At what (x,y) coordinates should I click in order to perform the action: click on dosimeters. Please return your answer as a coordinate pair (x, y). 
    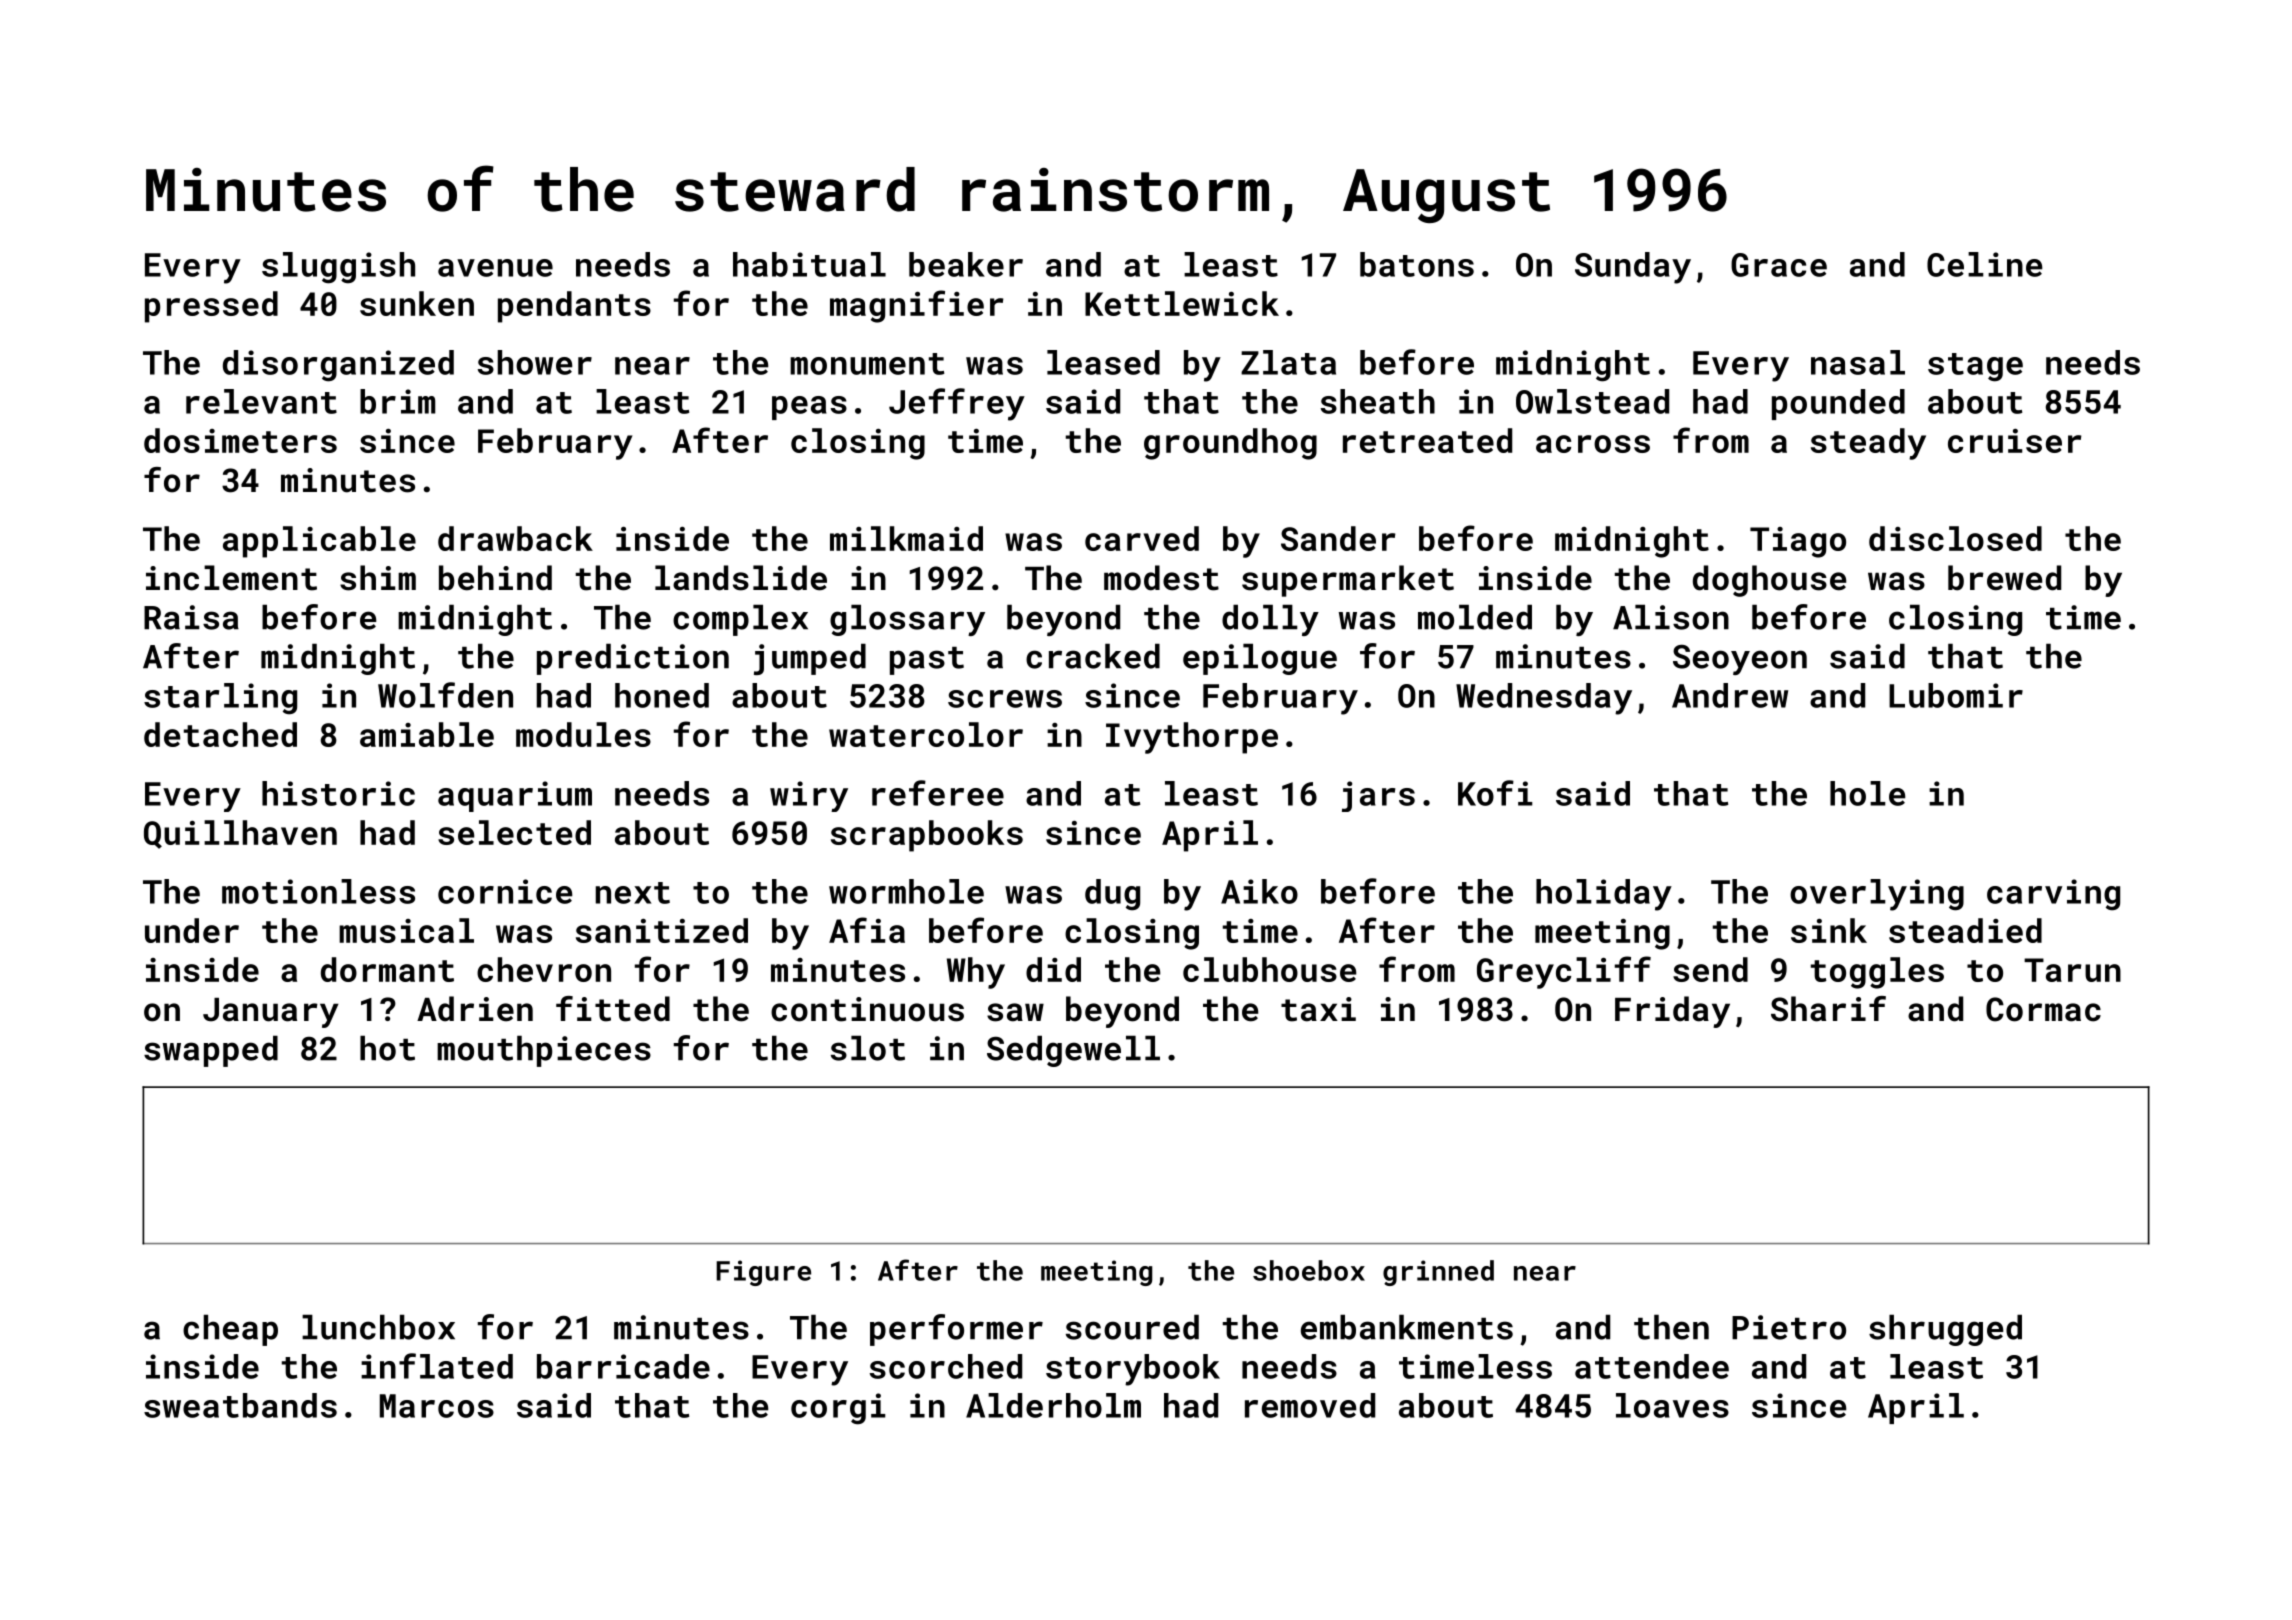
    Looking at the image, I should click on (240, 440).
